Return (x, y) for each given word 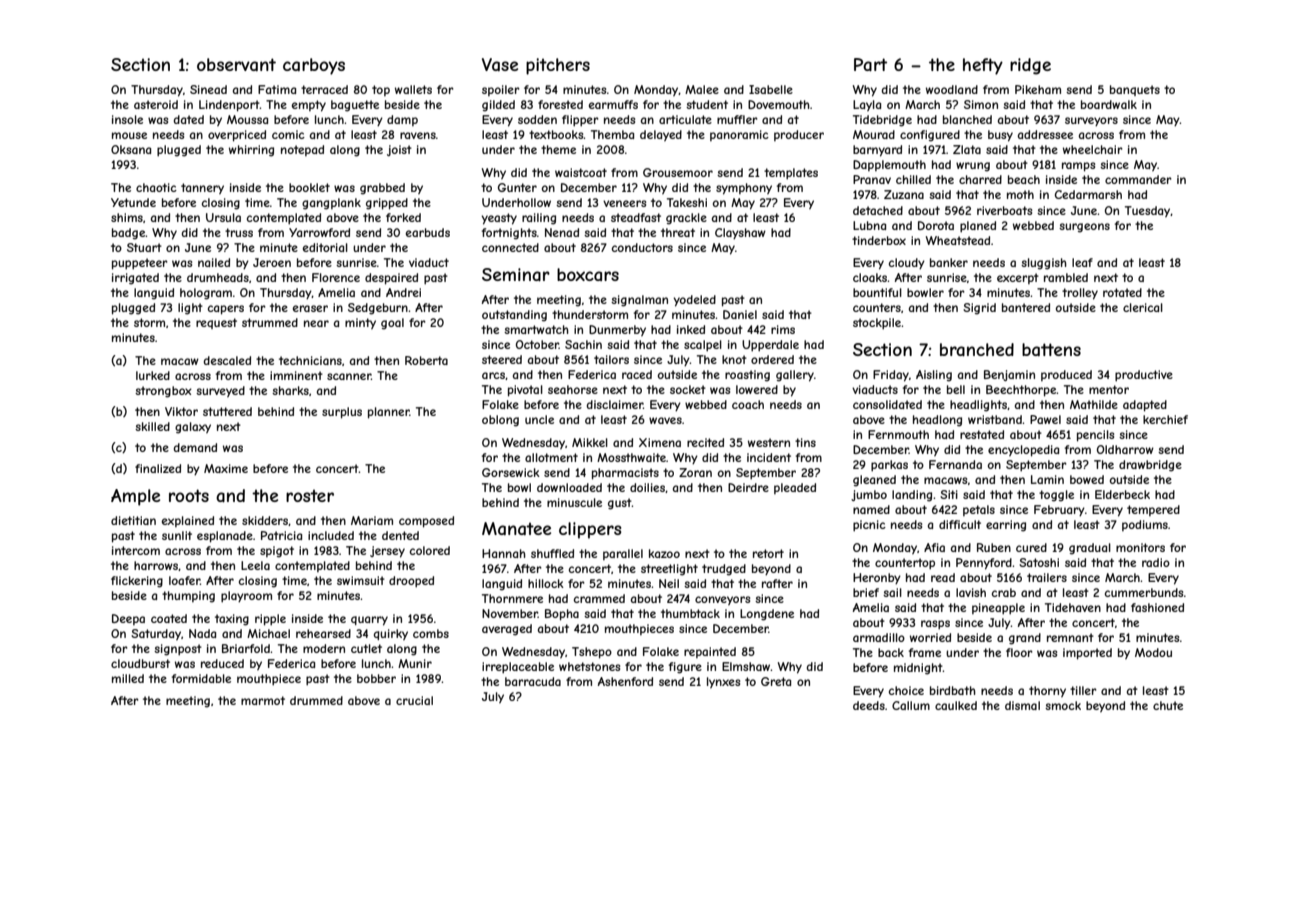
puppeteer (140, 264)
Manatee (516, 528)
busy (1000, 136)
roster (310, 496)
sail (892, 592)
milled (128, 678)
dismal (1022, 705)
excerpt (1018, 278)
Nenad (562, 232)
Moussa (247, 119)
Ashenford (625, 681)
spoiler (501, 90)
